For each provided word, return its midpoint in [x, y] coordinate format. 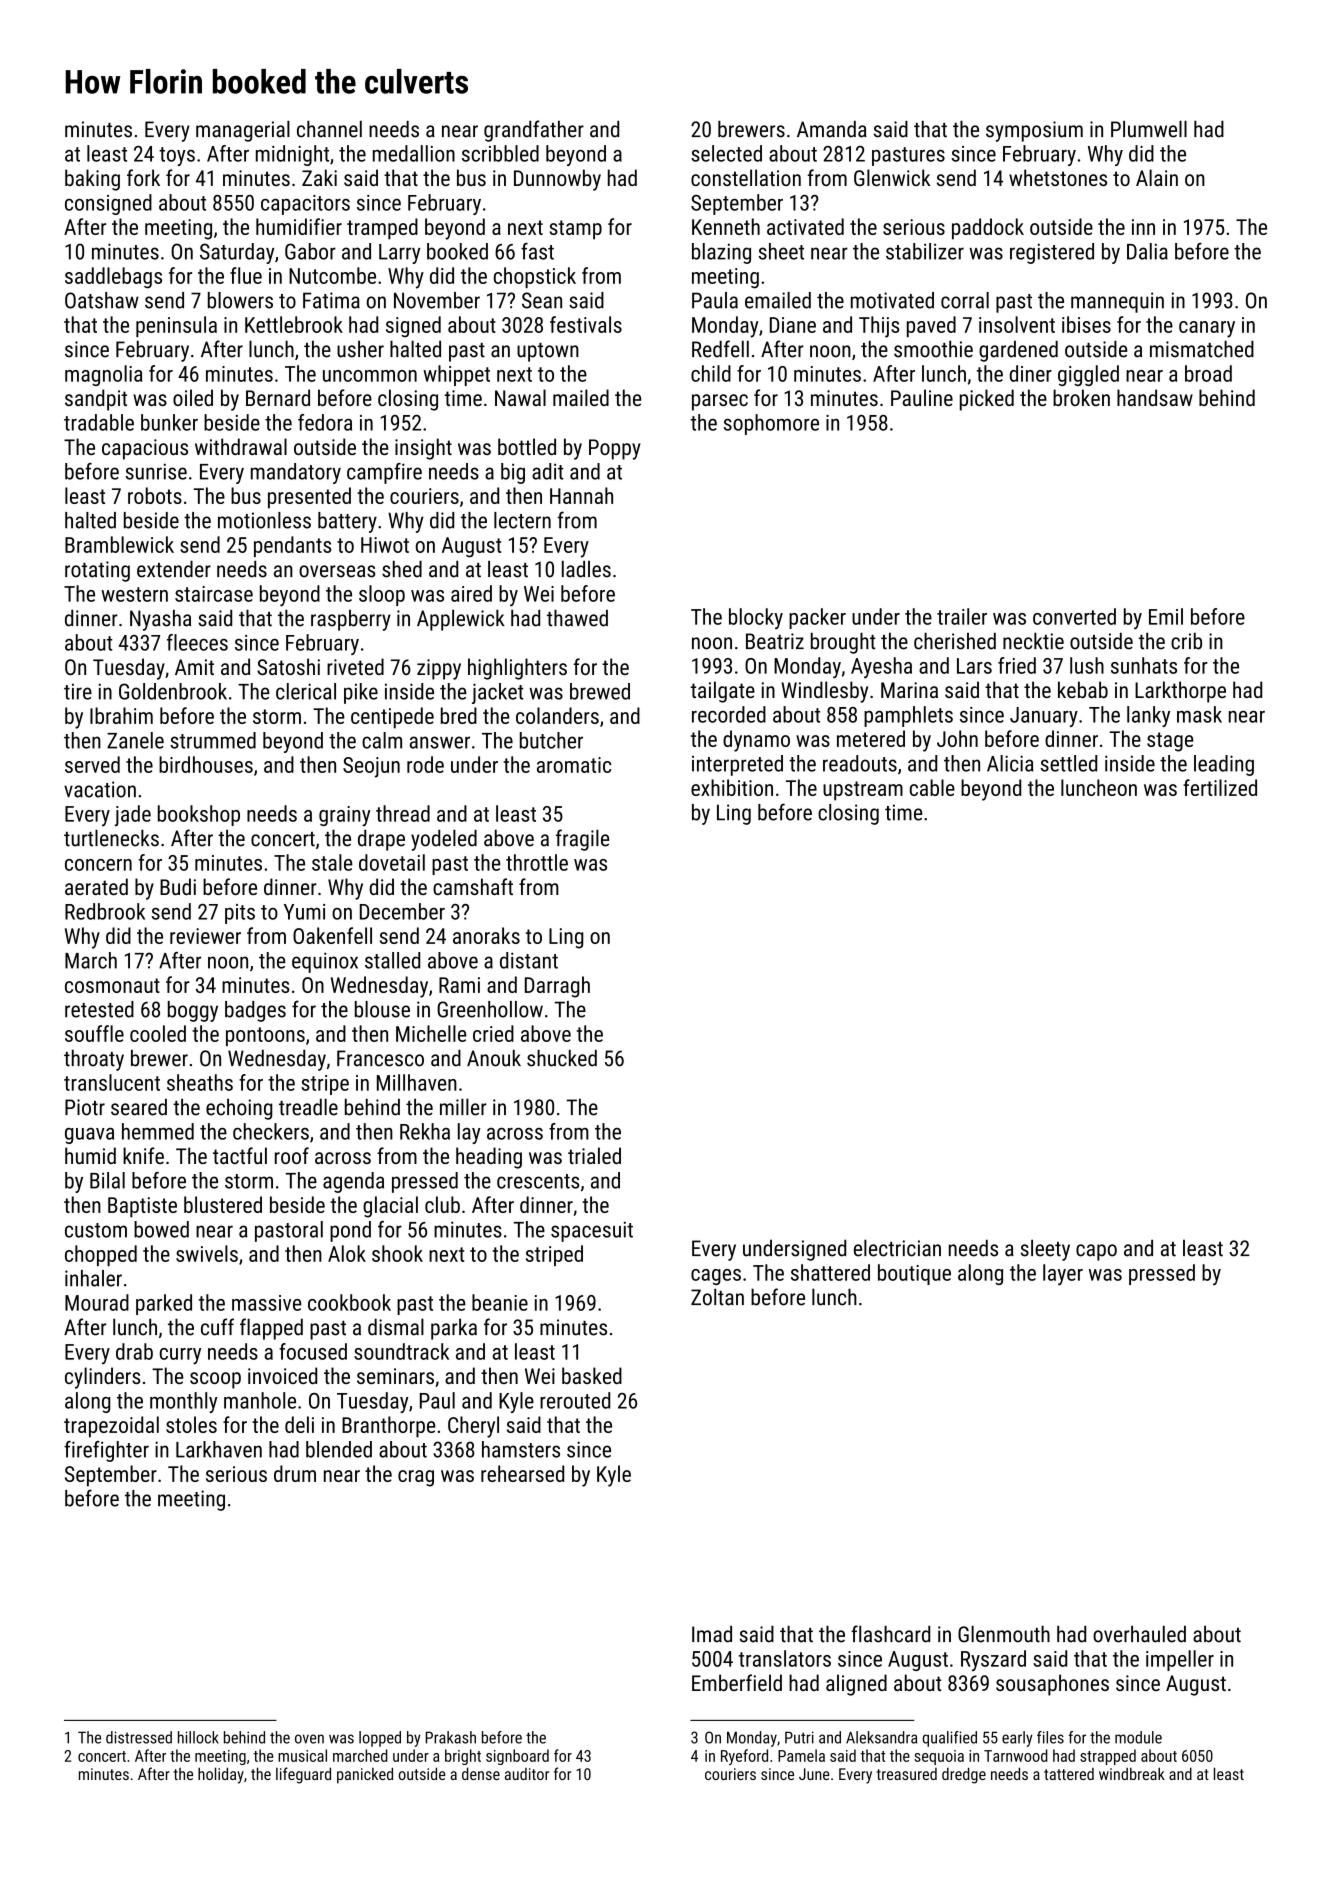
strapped [1108, 1757]
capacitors [305, 205]
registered [1052, 253]
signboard [517, 1757]
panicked [365, 1775]
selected [726, 153]
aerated [96, 886]
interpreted [737, 765]
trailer [962, 616]
